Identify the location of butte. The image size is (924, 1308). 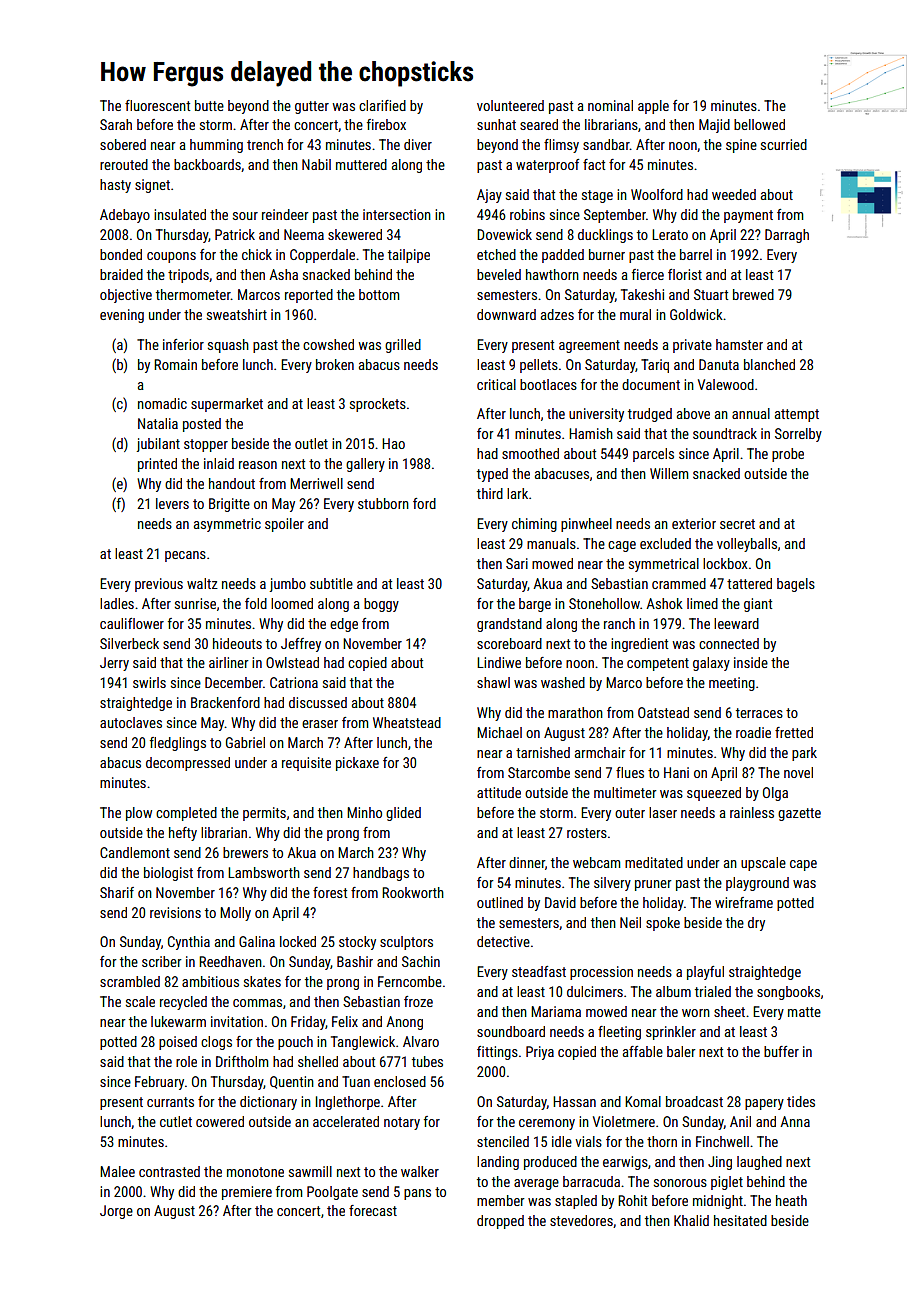
(209, 105).
